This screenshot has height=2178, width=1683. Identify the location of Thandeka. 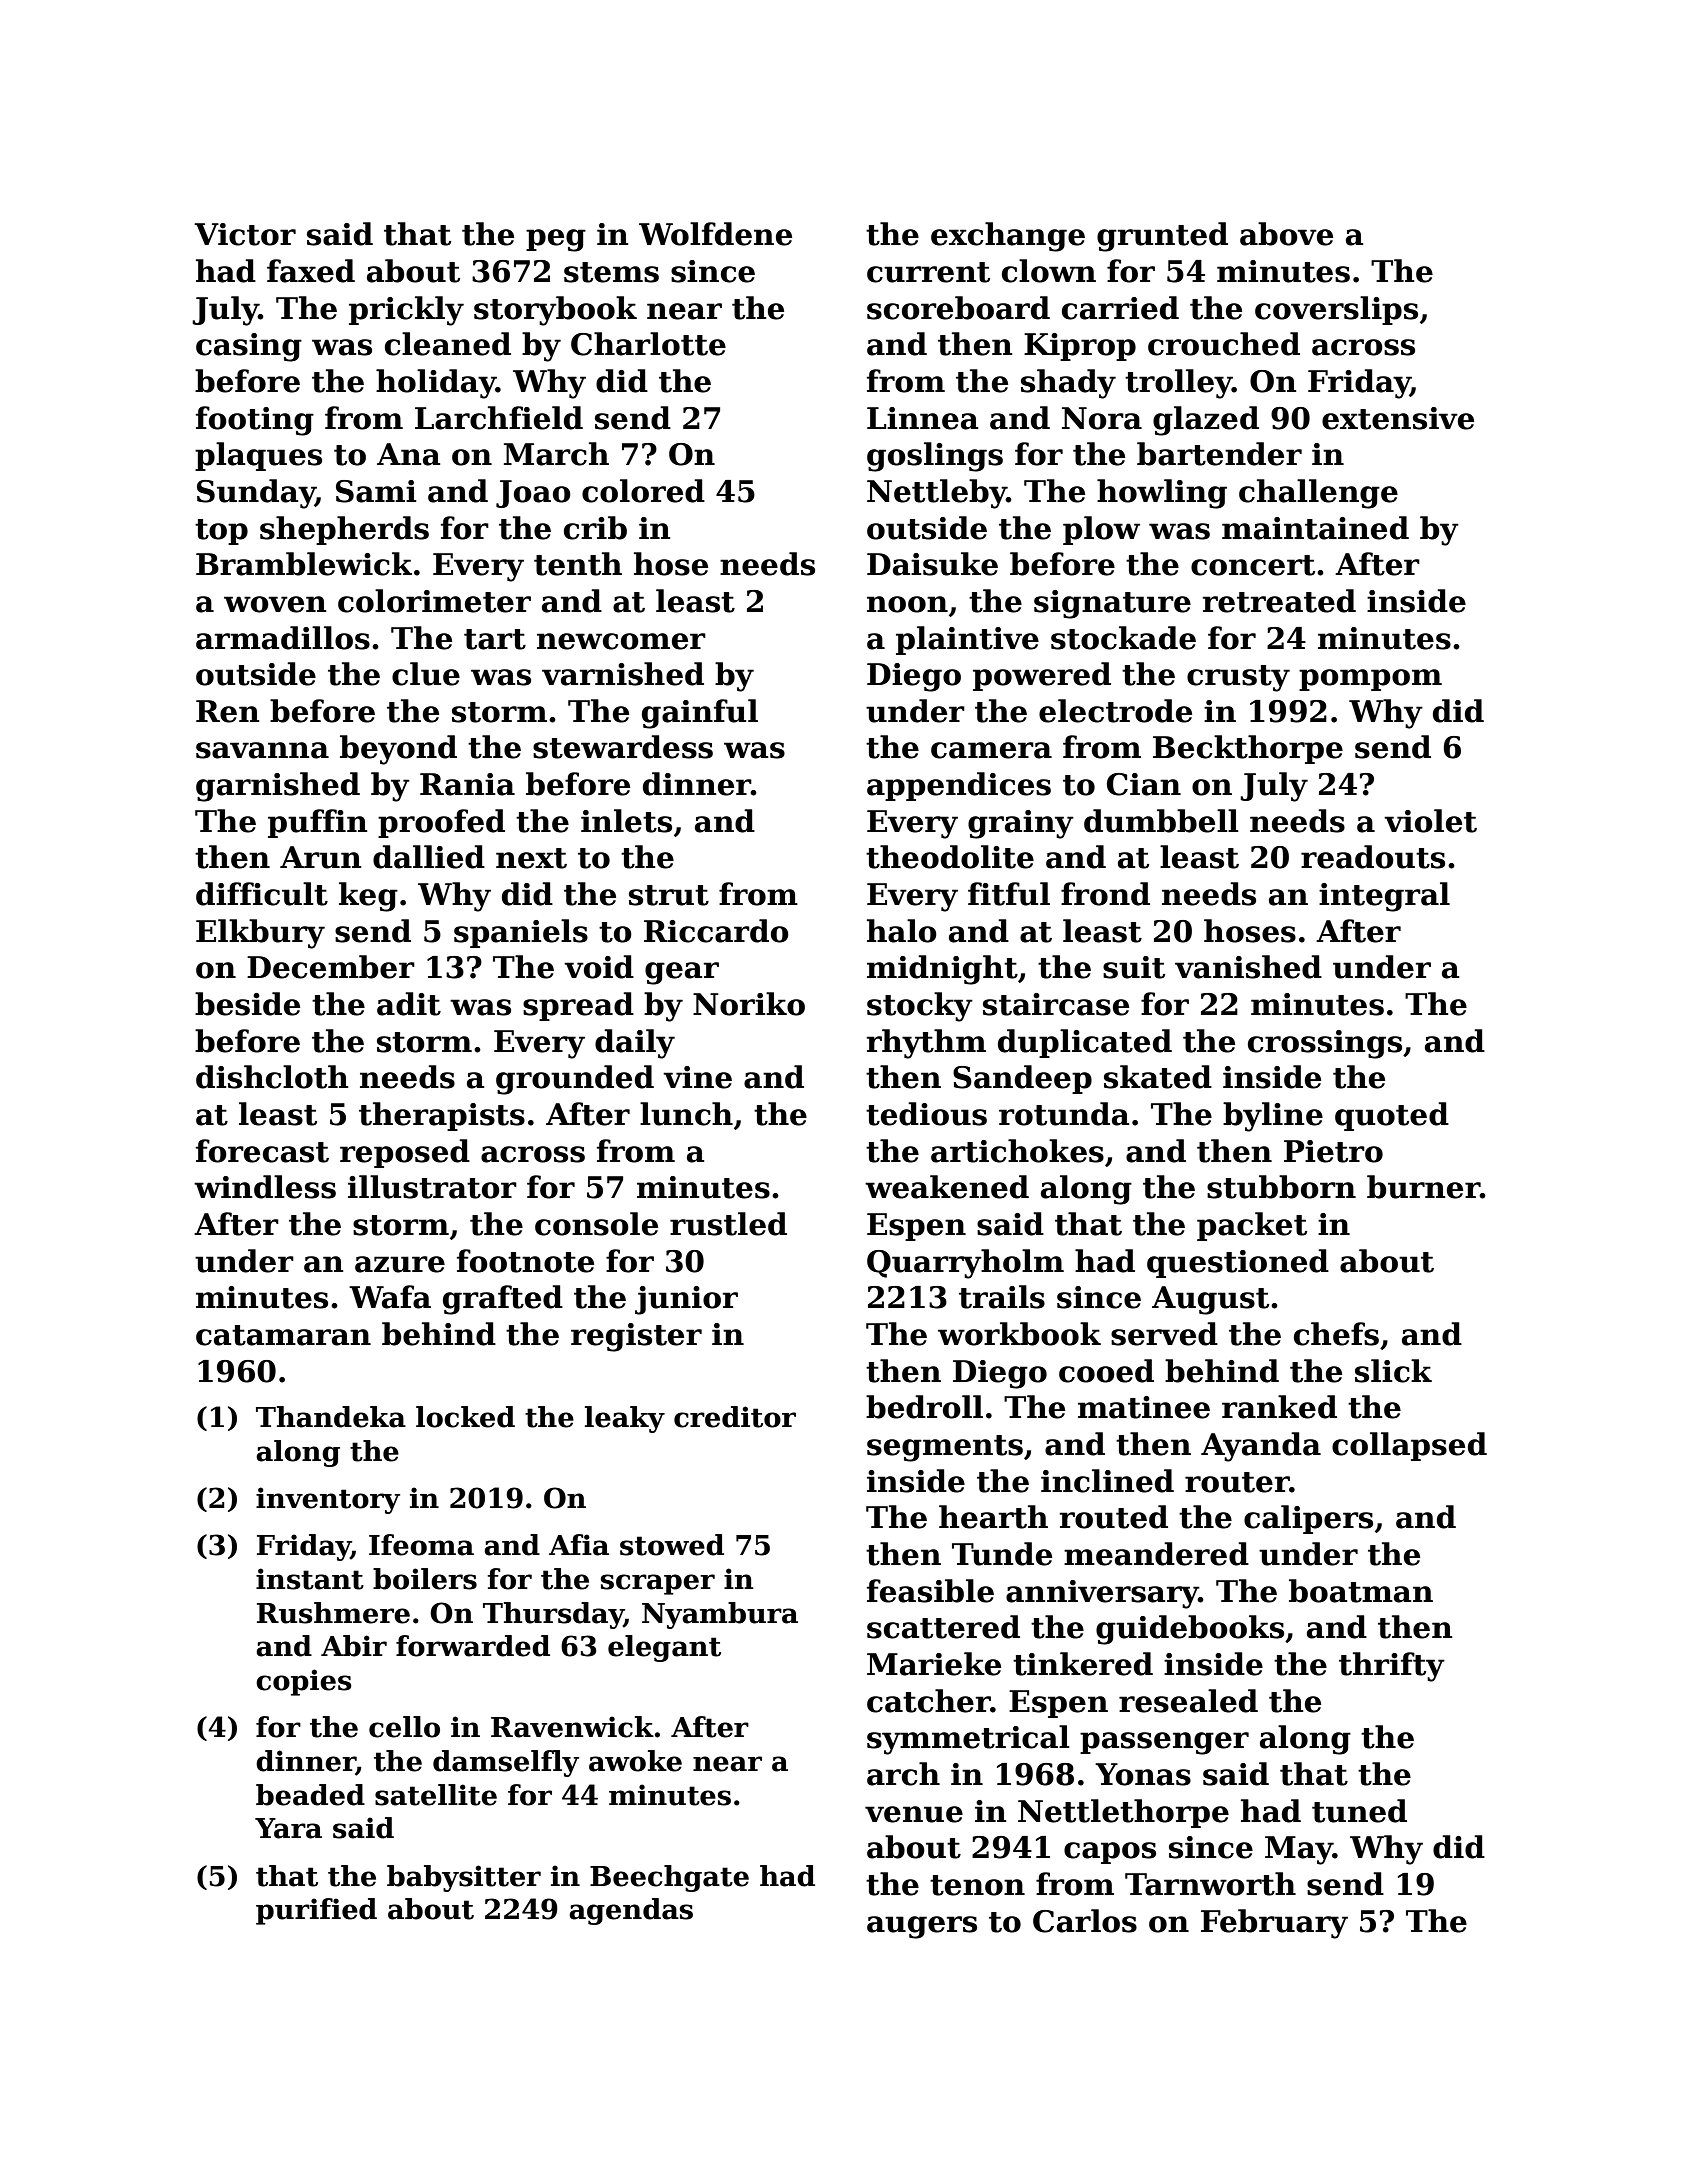
(331, 1417).
